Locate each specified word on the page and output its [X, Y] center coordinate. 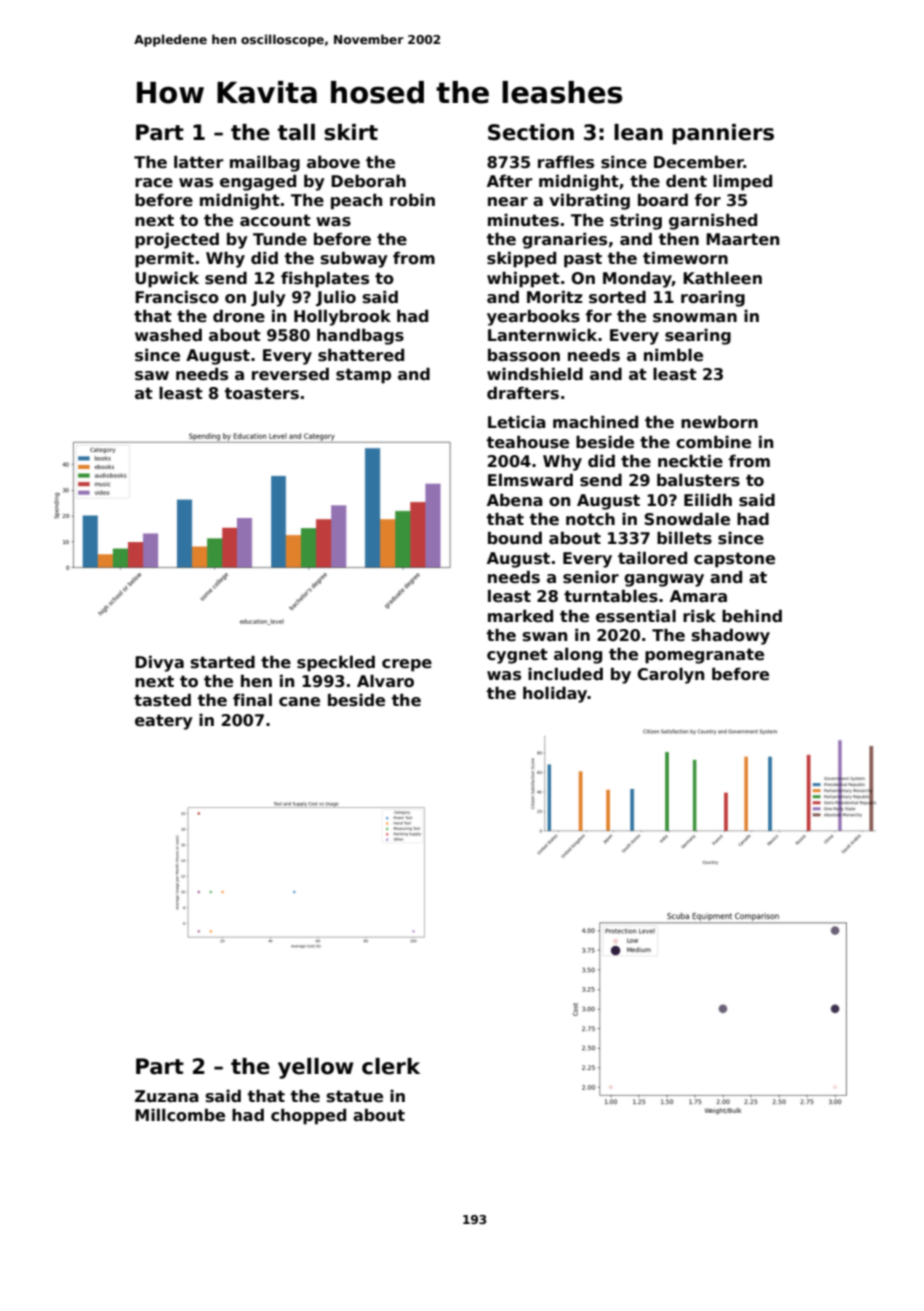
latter [199, 162]
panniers [723, 134]
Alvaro [385, 681]
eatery [164, 722]
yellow [315, 1068]
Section [531, 132]
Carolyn [670, 676]
